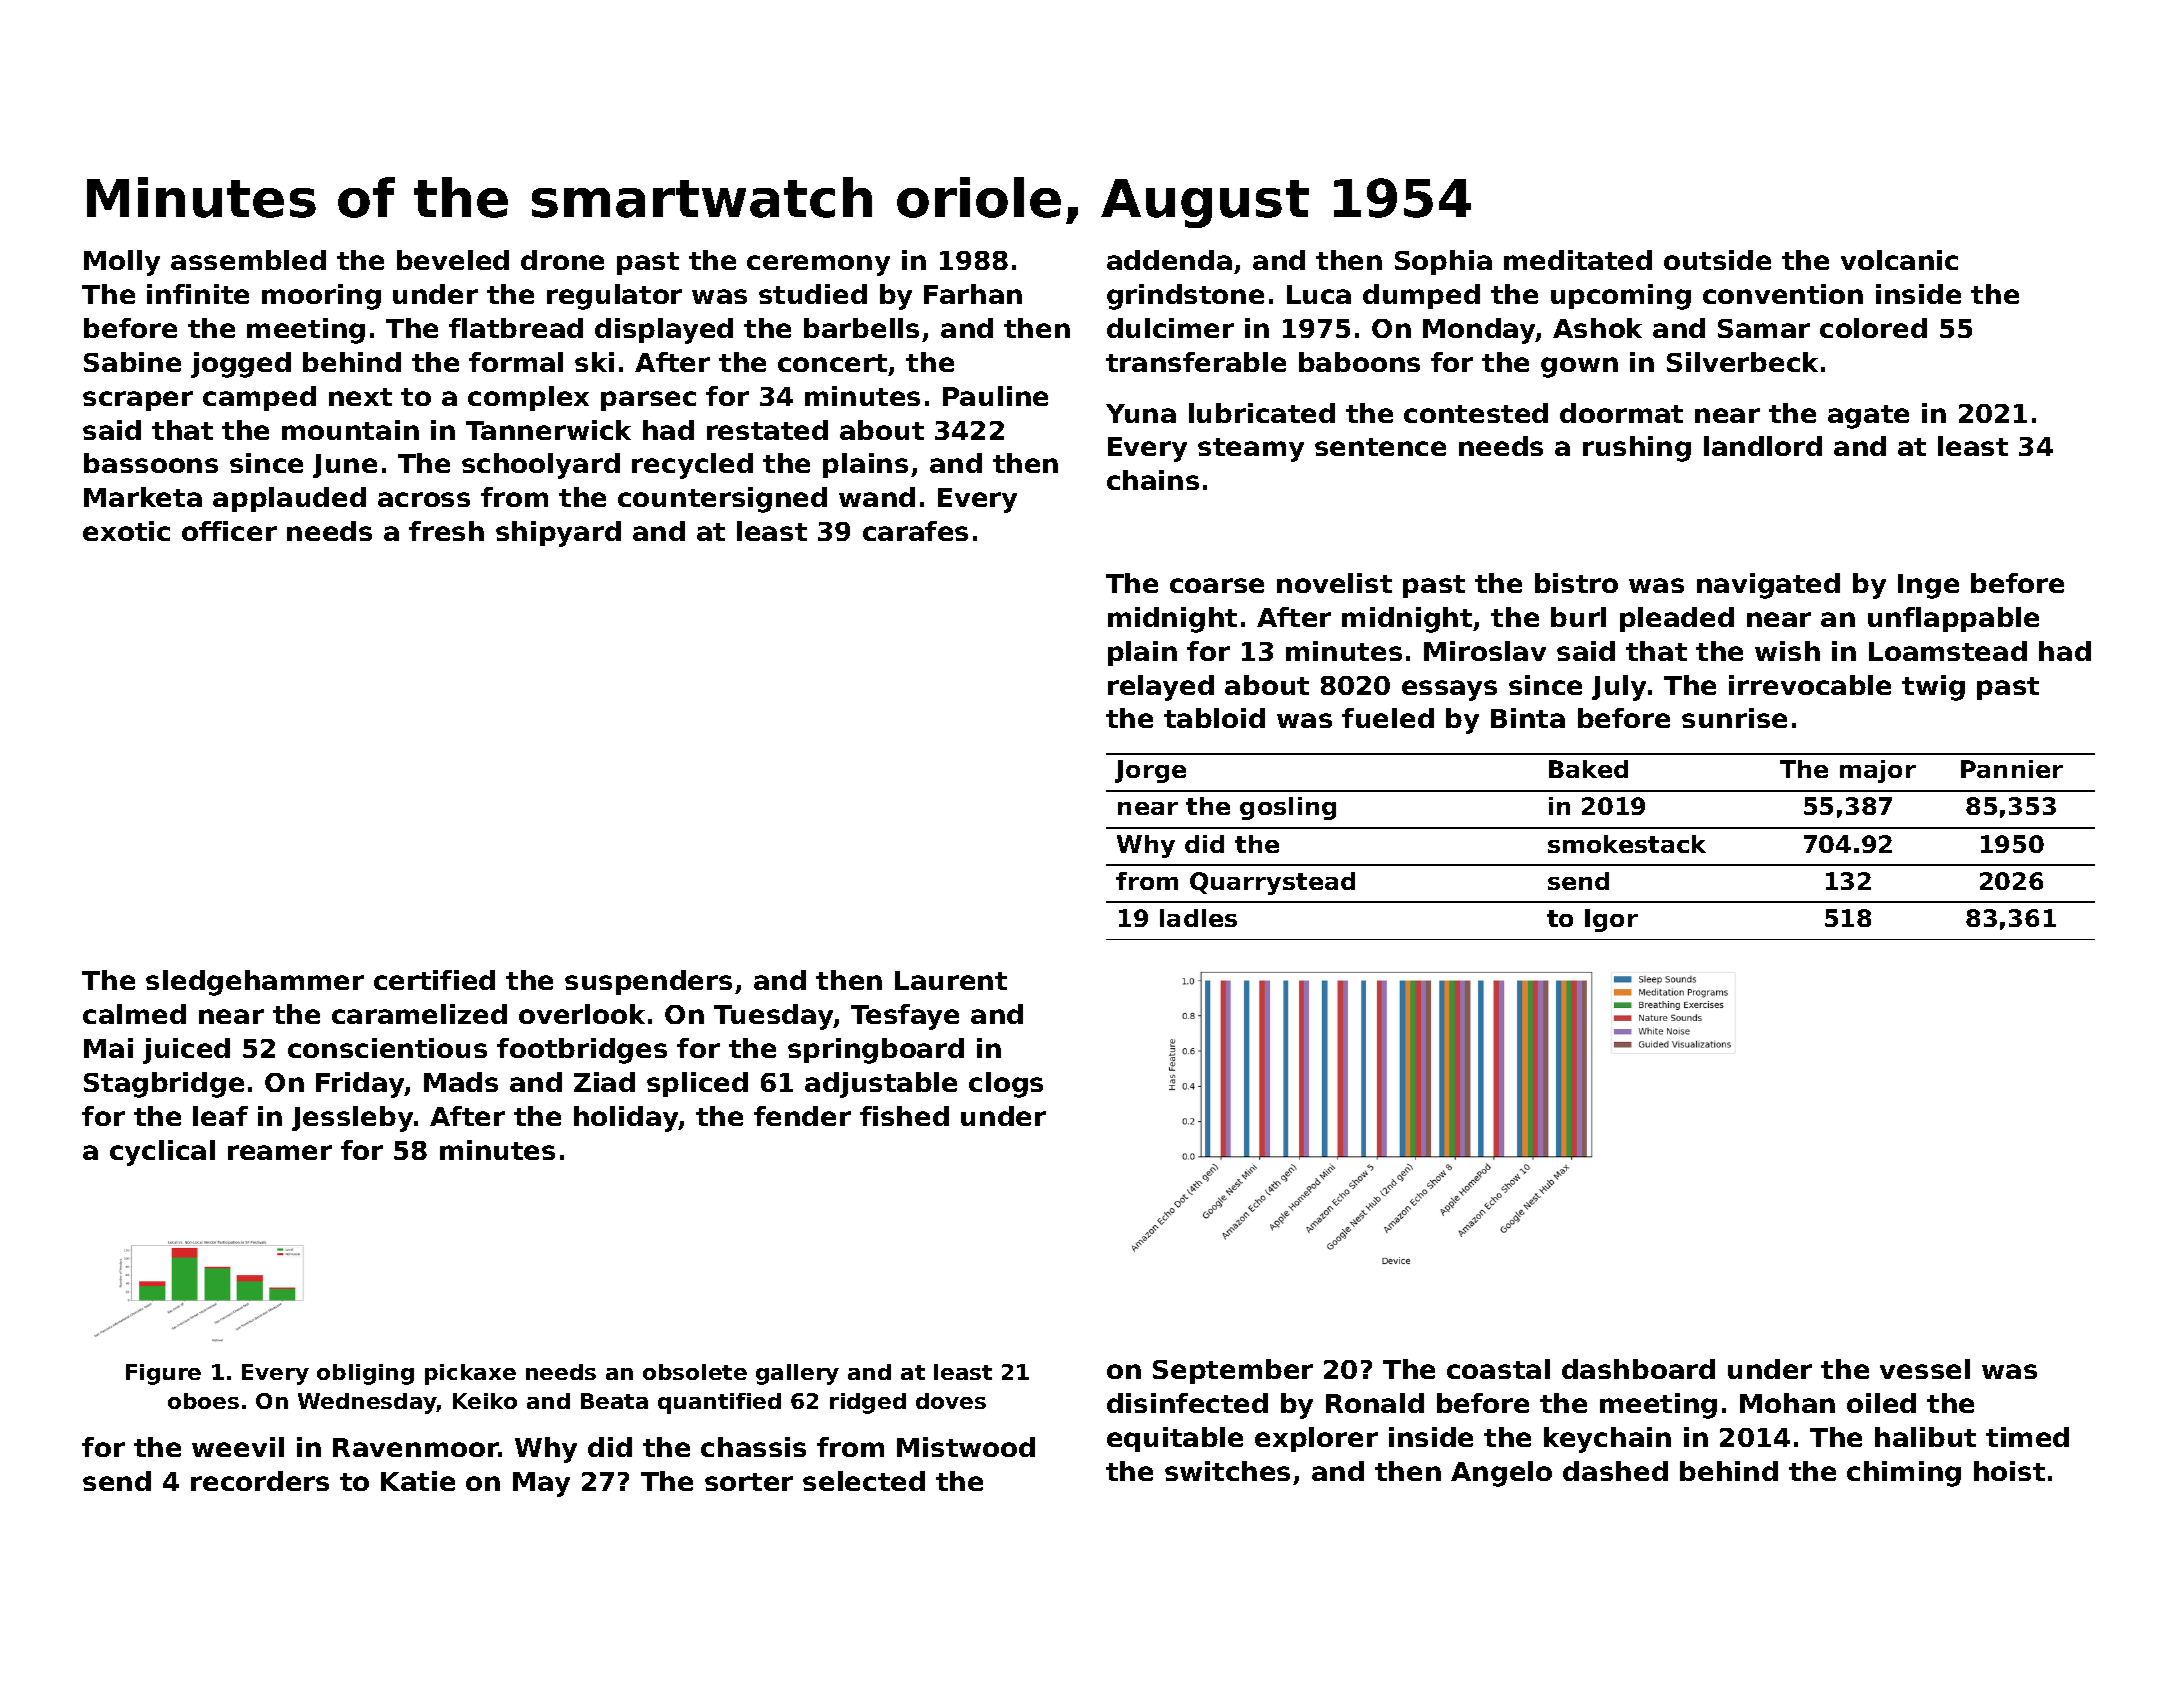 This document has height=1683, width=2178. Describe the element at coordinates (802, 1116) in the document. I see `fender` at that location.
